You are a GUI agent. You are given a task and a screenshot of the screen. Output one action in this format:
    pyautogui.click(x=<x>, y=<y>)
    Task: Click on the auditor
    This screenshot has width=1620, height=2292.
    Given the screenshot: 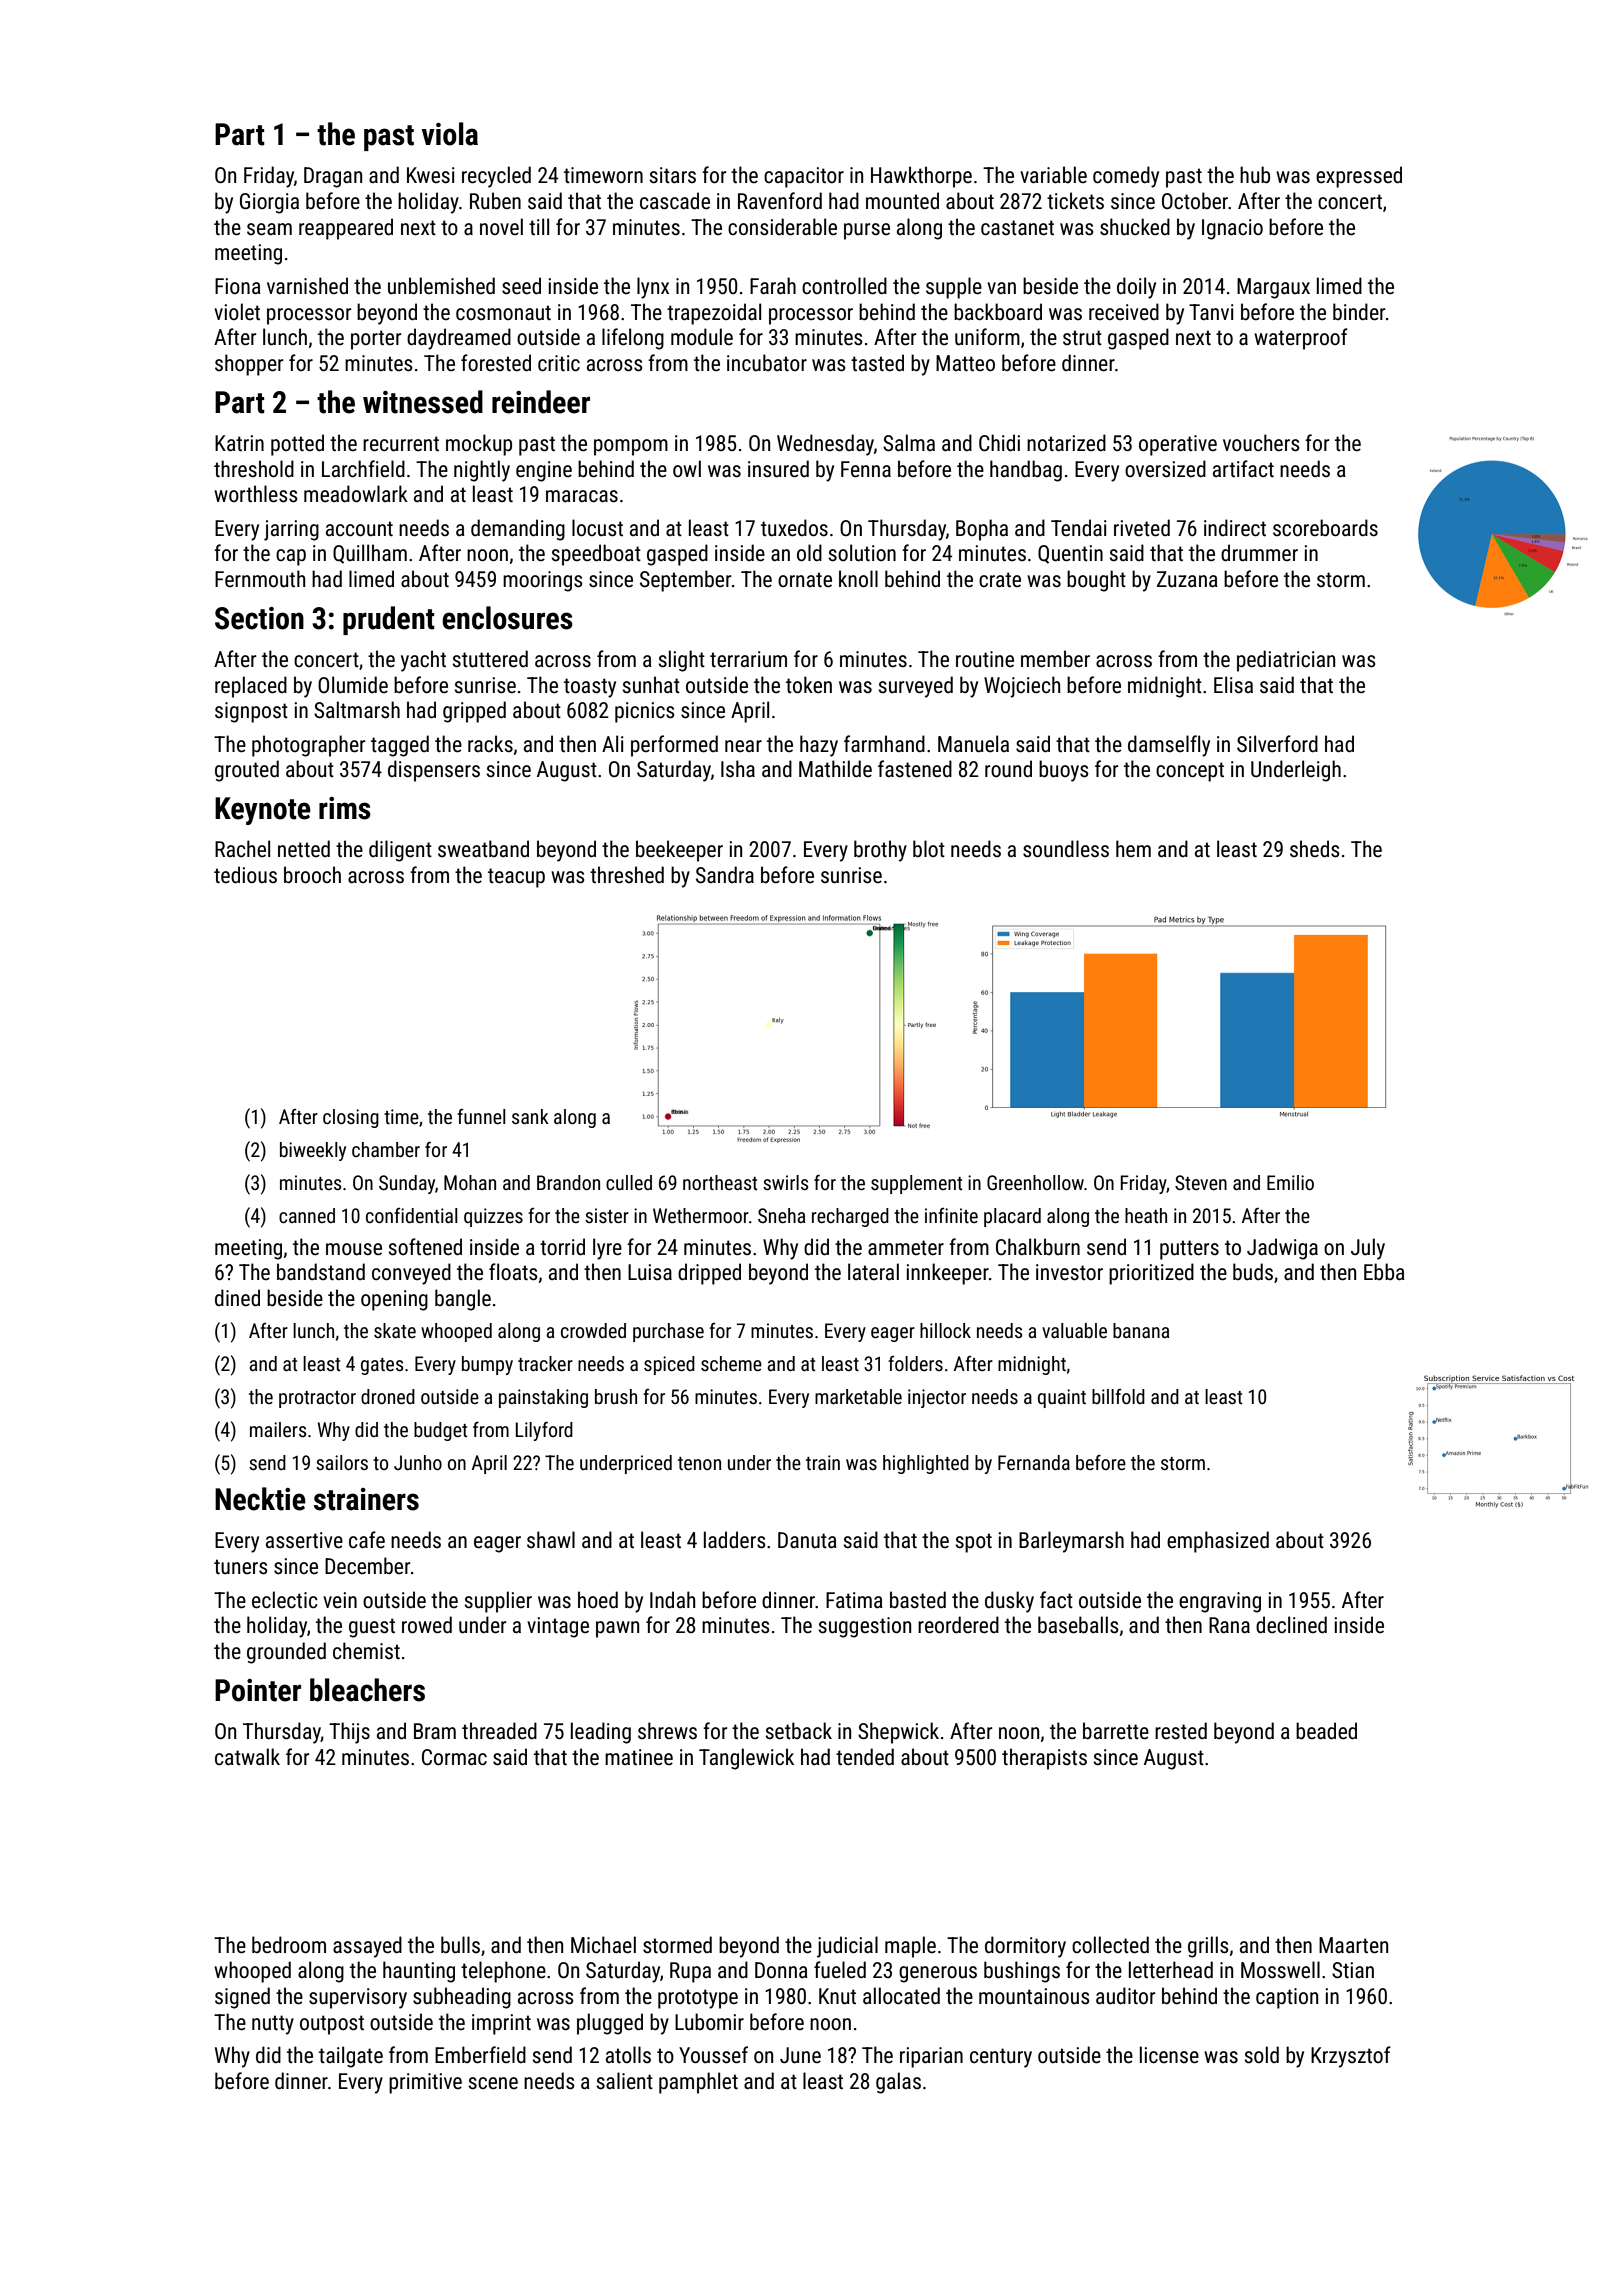 What is the action you would take?
    pyautogui.click(x=1126, y=1995)
